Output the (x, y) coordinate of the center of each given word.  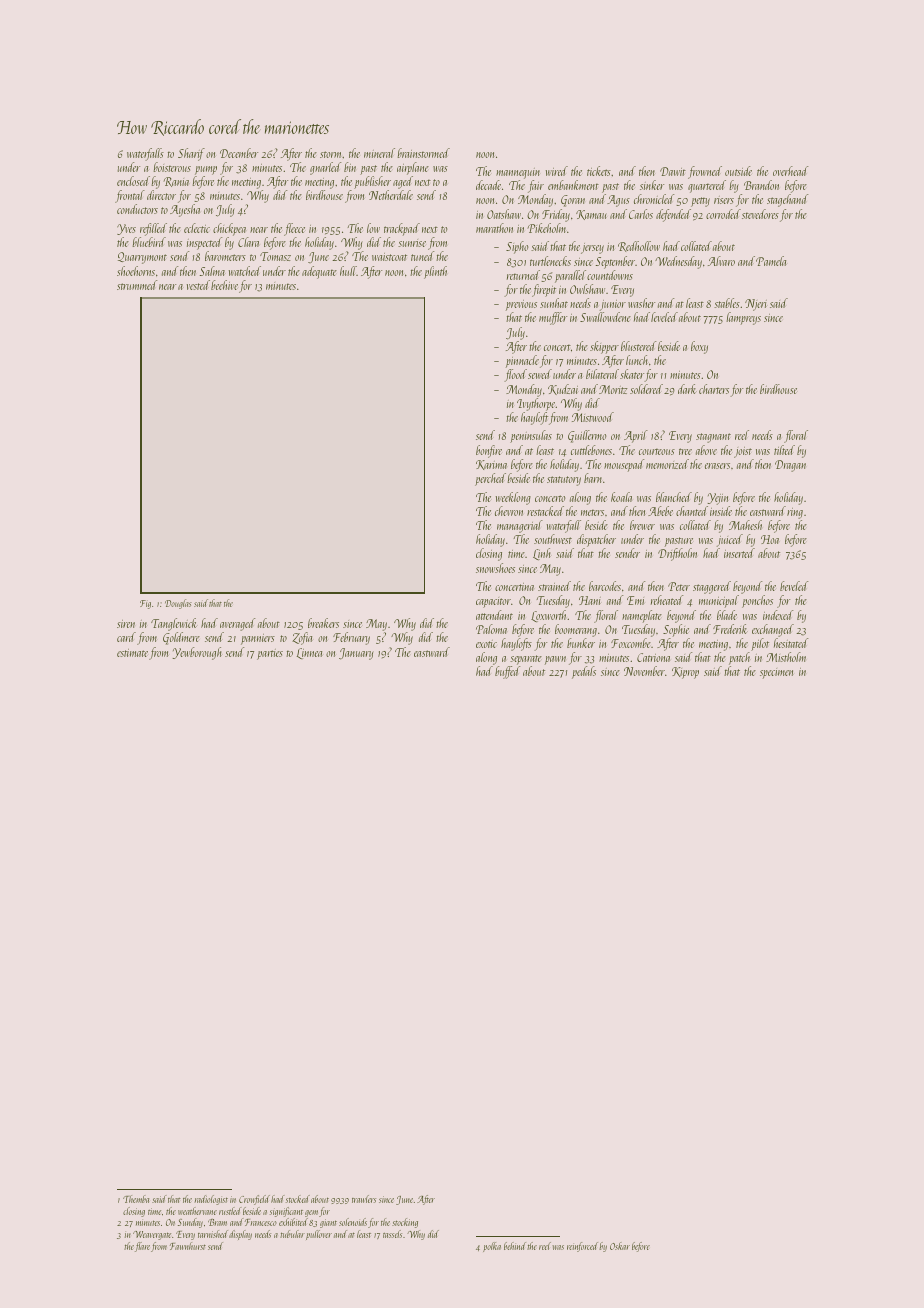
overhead (790, 171)
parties (270, 654)
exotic (486, 644)
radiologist (211, 1200)
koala (621, 497)
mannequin (518, 173)
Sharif (191, 154)
